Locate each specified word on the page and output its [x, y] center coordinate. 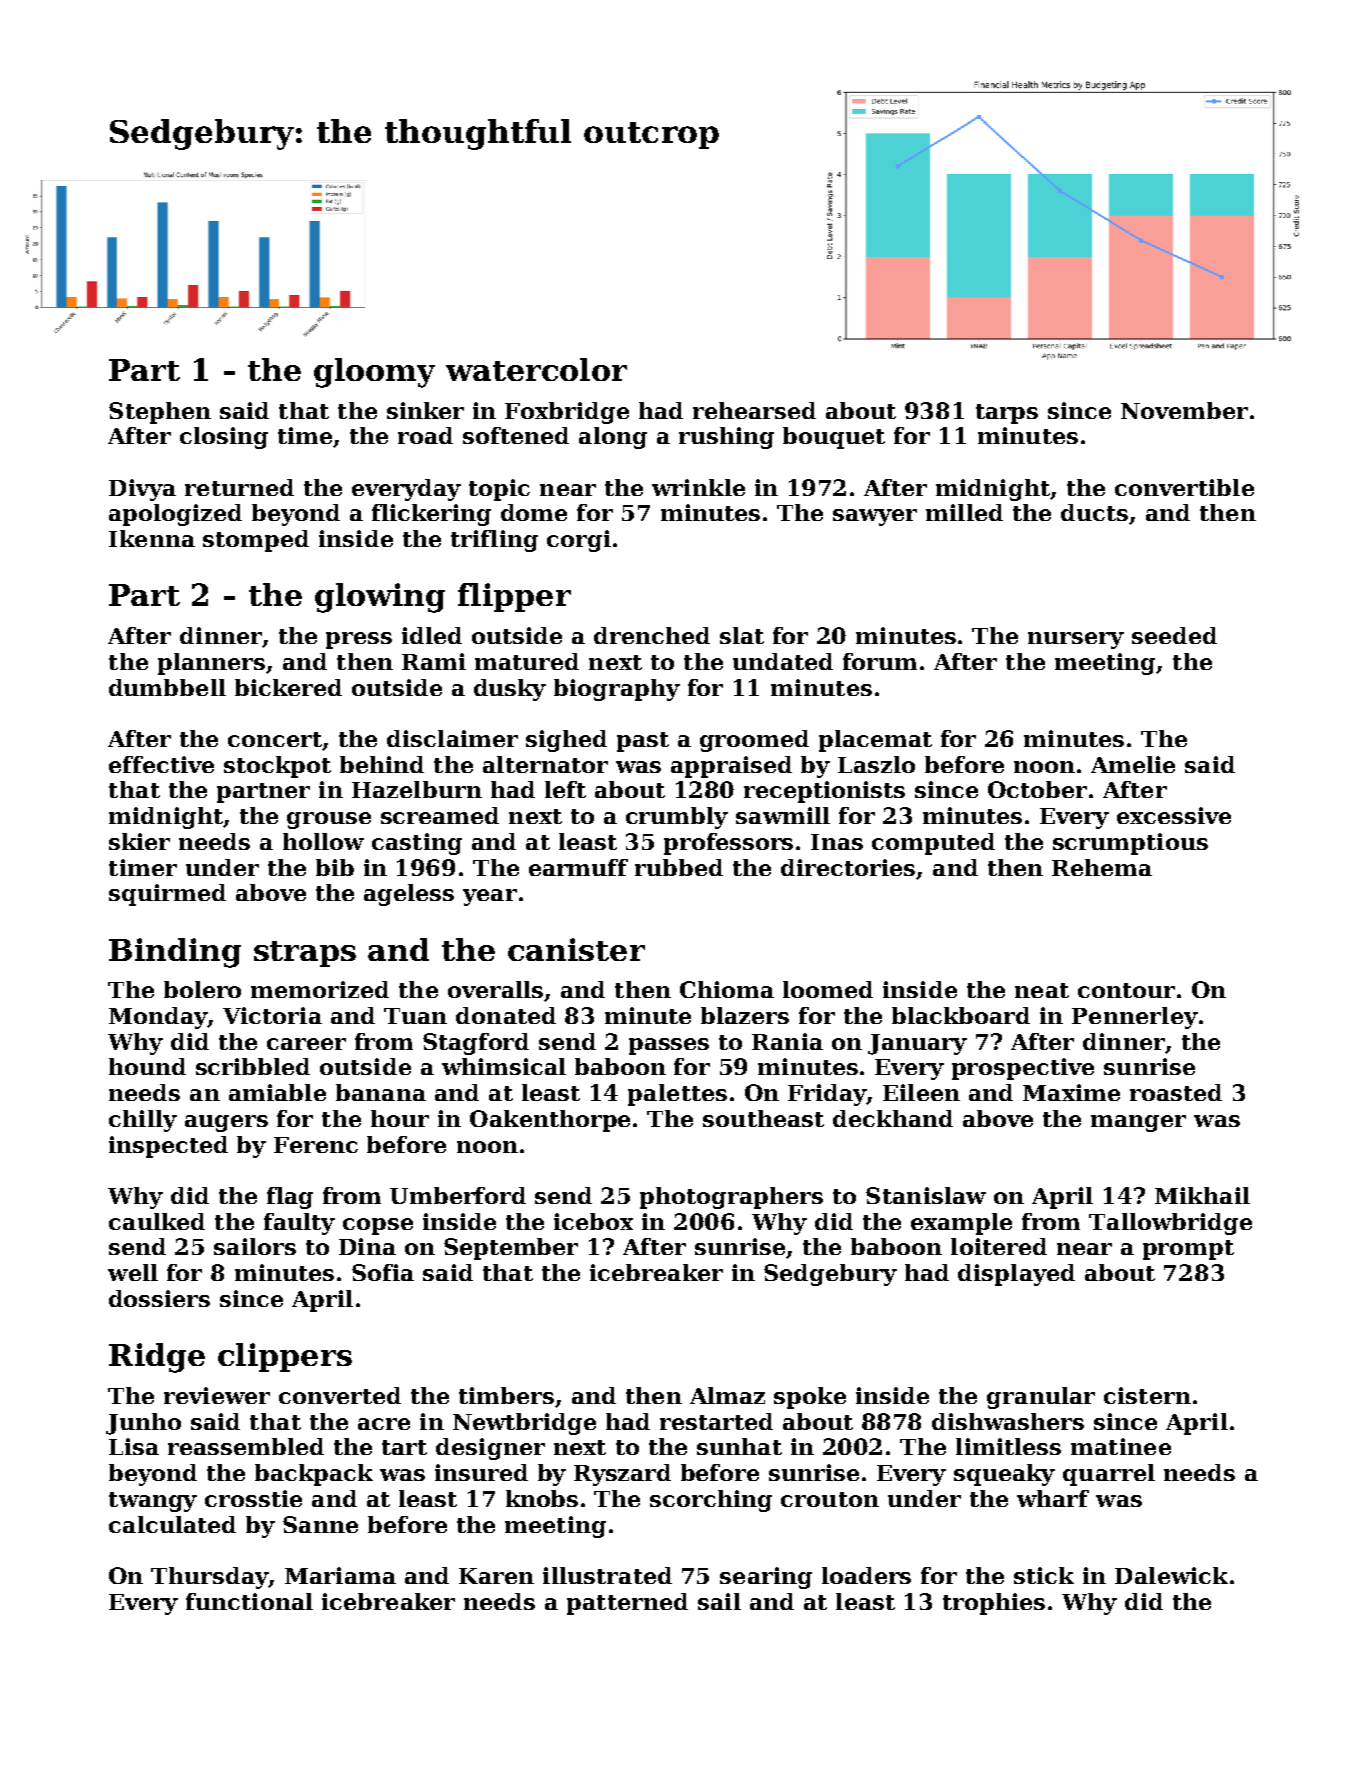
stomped [256, 541]
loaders [866, 1575]
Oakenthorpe [550, 1121]
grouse [329, 820]
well [133, 1272]
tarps [1007, 414]
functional [249, 1601]
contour [1126, 990]
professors [728, 844]
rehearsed [754, 410]
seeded [1174, 635]
